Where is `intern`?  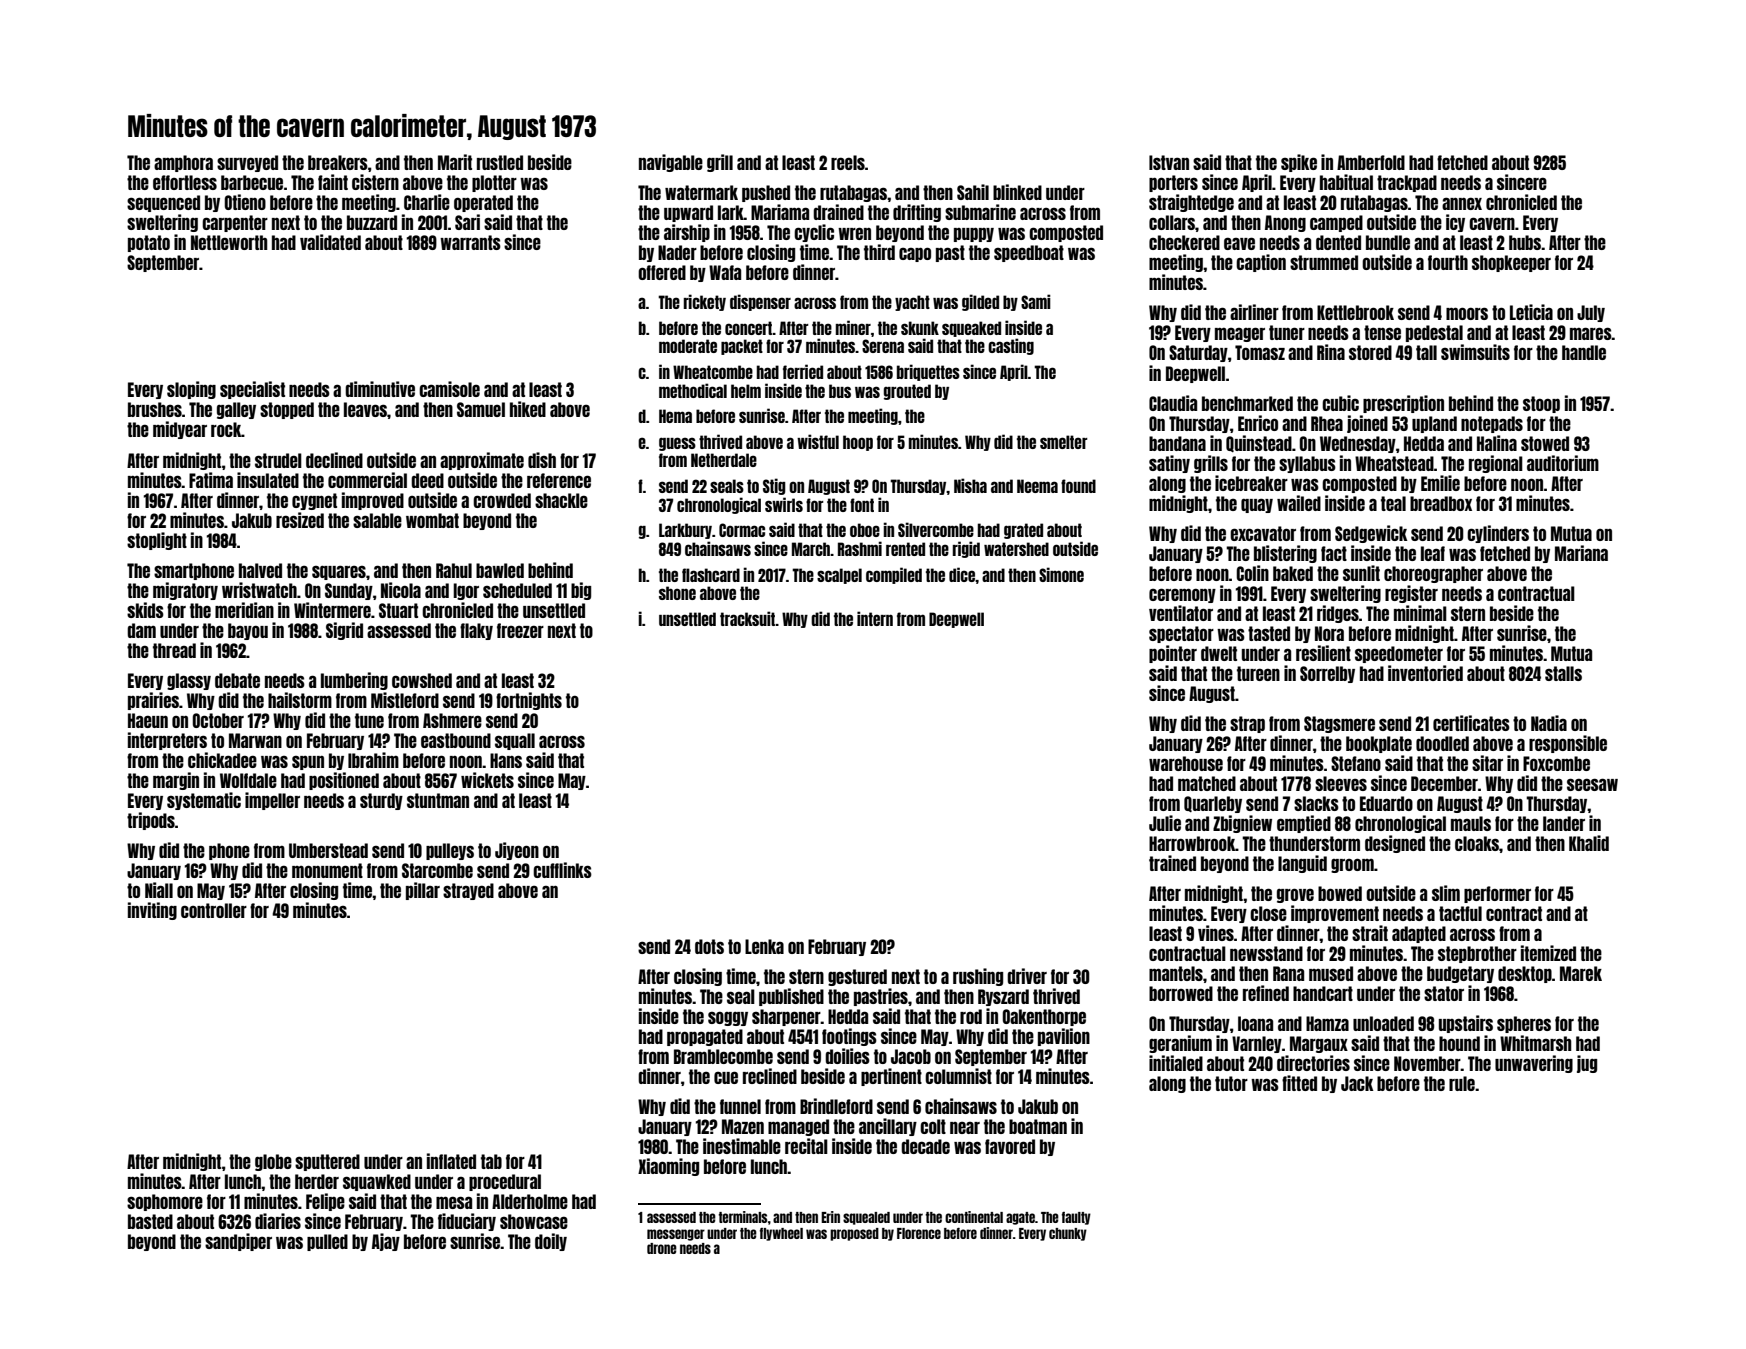
intern is located at coordinates (875, 618).
